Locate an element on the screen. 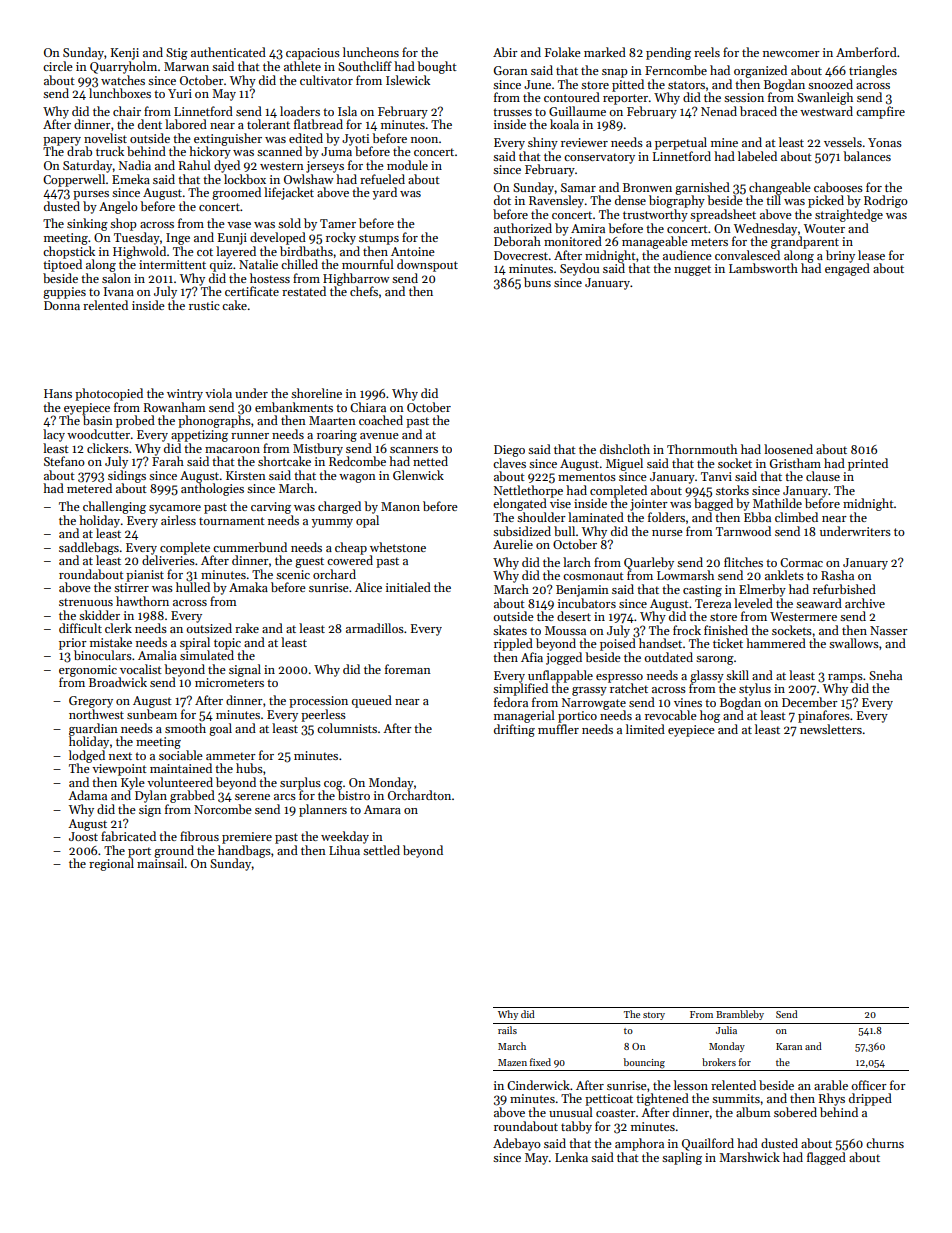  cheap is located at coordinates (351, 548).
